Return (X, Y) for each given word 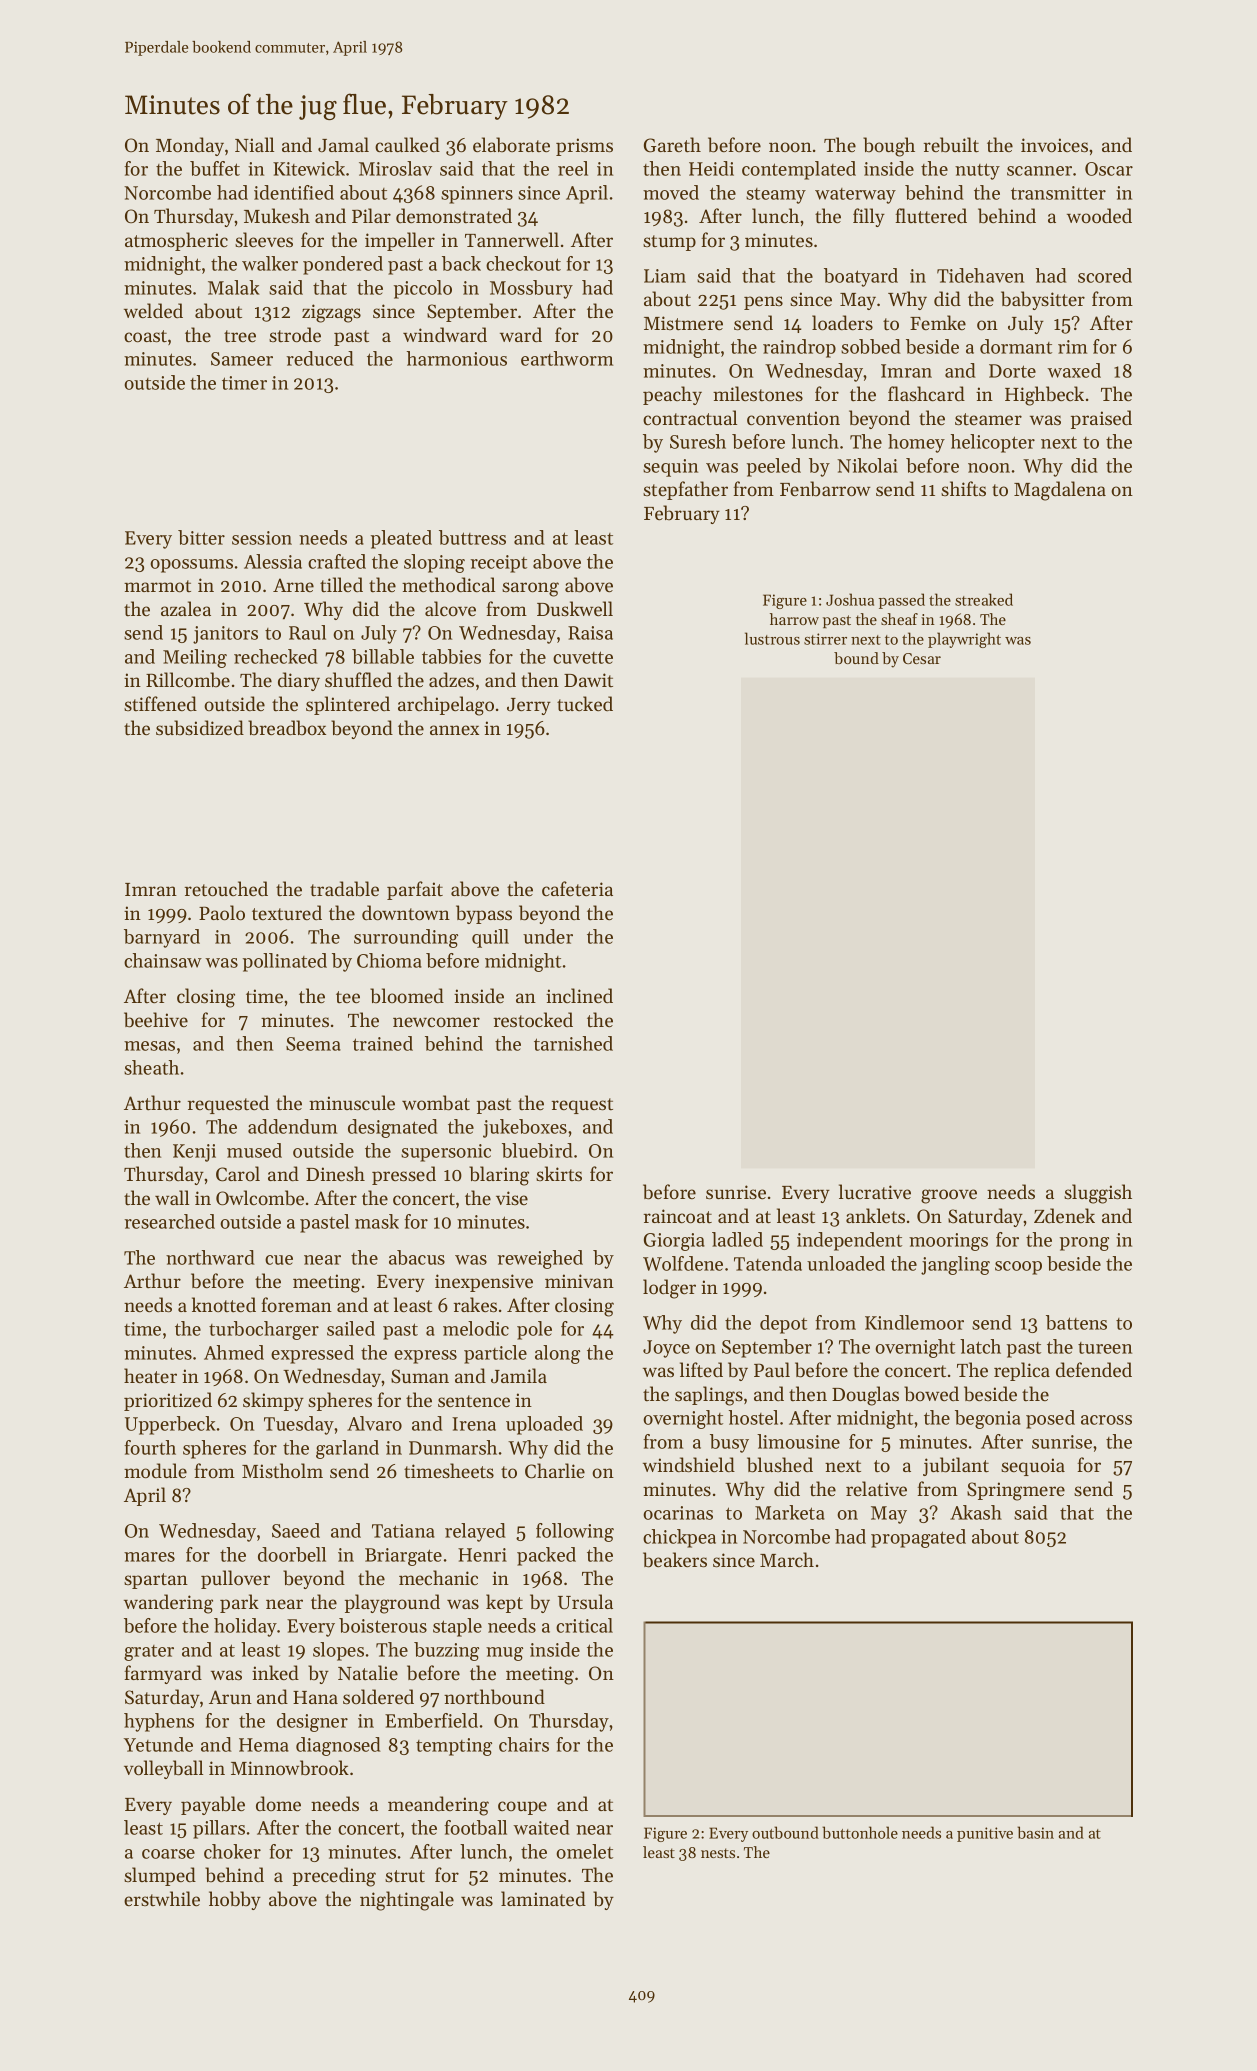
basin (1035, 1832)
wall (172, 1197)
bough (889, 147)
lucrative (875, 1191)
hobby (235, 1900)
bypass (484, 914)
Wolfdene (683, 1263)
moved (671, 192)
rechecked (276, 656)
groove (949, 1196)
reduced (320, 358)
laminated (543, 1898)
